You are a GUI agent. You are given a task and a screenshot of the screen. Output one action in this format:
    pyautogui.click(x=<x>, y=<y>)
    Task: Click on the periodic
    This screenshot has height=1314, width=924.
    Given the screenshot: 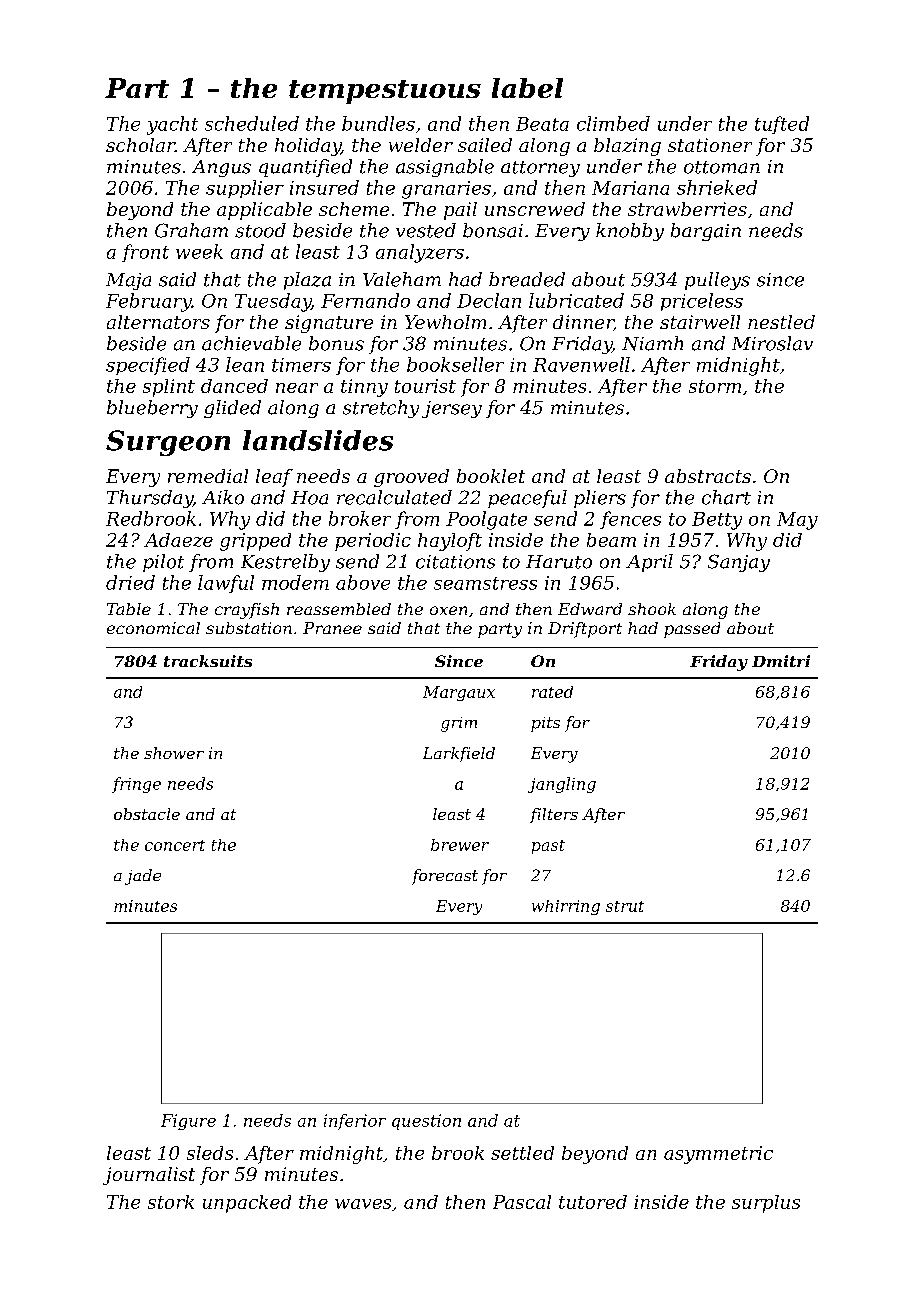 What is the action you would take?
    pyautogui.click(x=373, y=542)
